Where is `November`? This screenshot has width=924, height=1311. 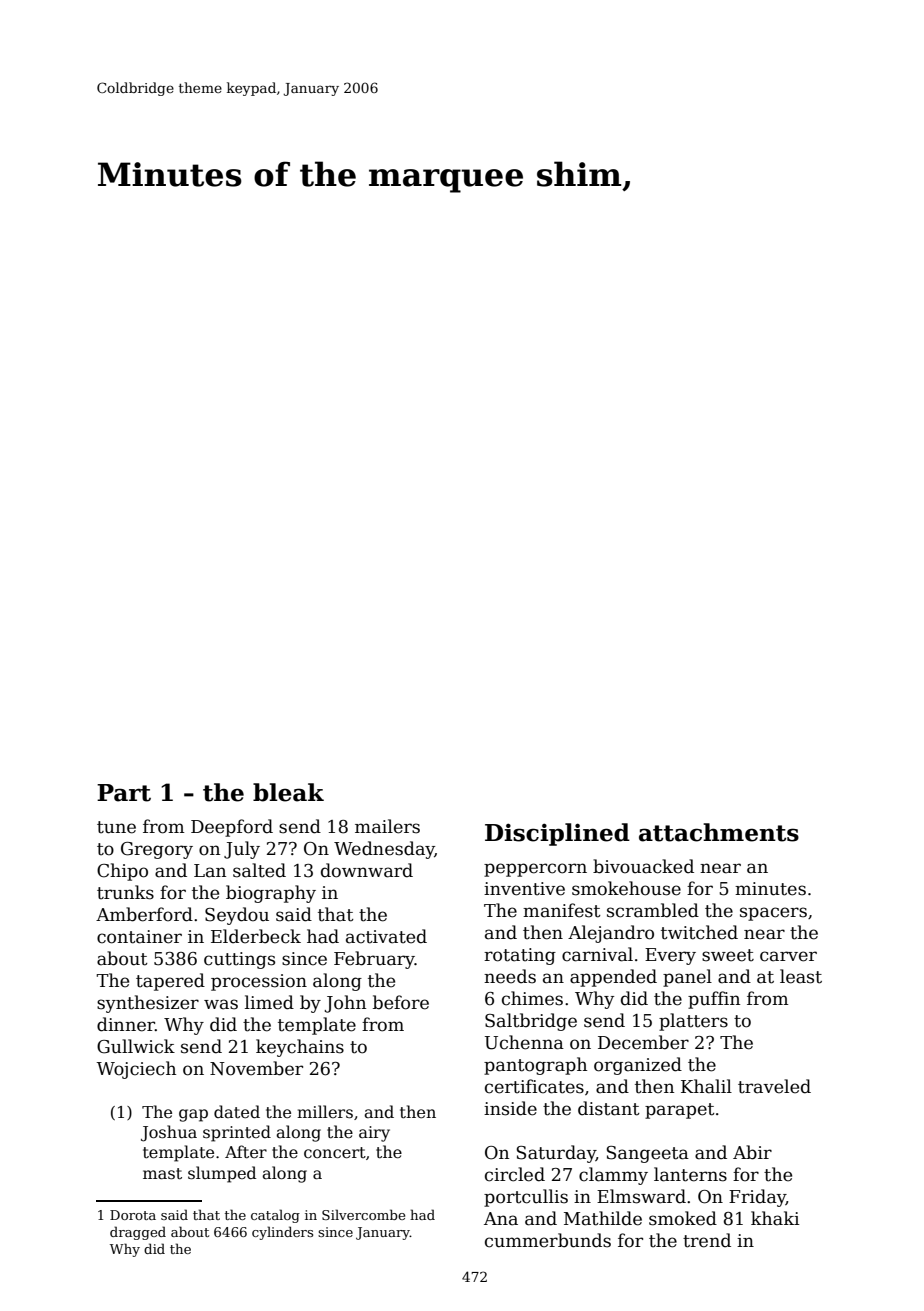
November is located at coordinates (256, 1068).
